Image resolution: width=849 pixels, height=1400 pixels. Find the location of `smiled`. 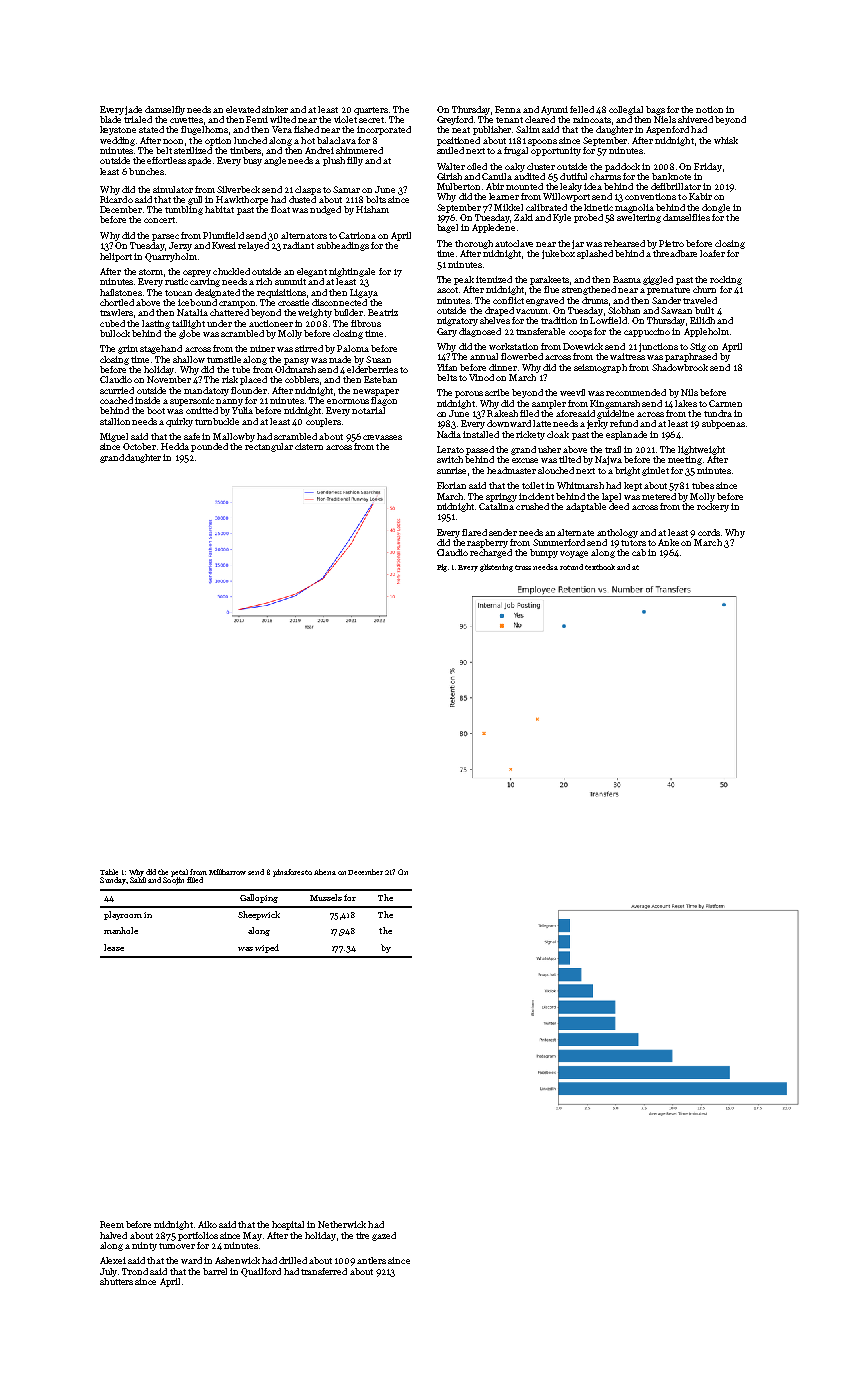

smiled is located at coordinates (450, 150).
